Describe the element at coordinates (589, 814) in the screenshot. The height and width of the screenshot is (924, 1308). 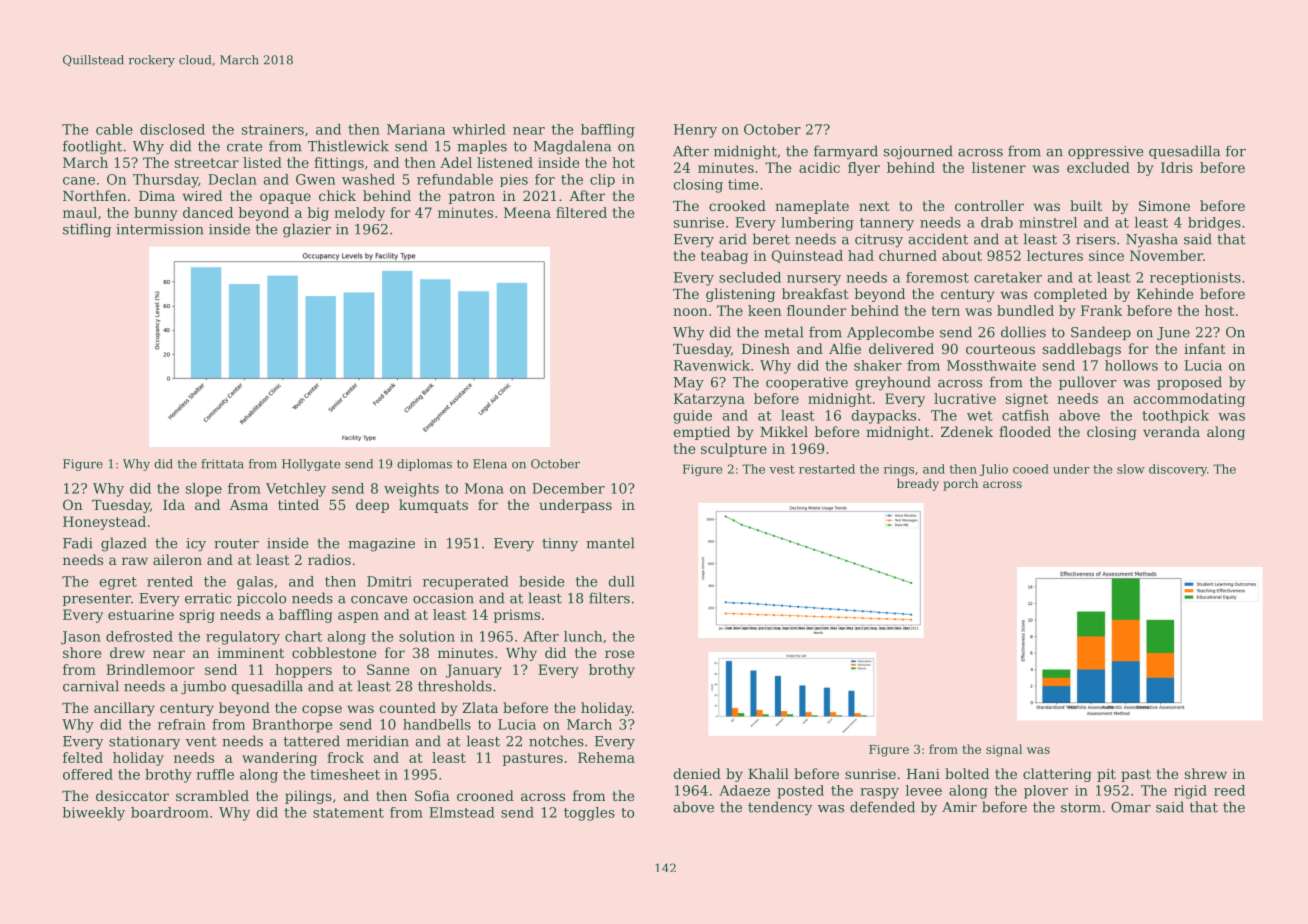
I see `toggles` at that location.
